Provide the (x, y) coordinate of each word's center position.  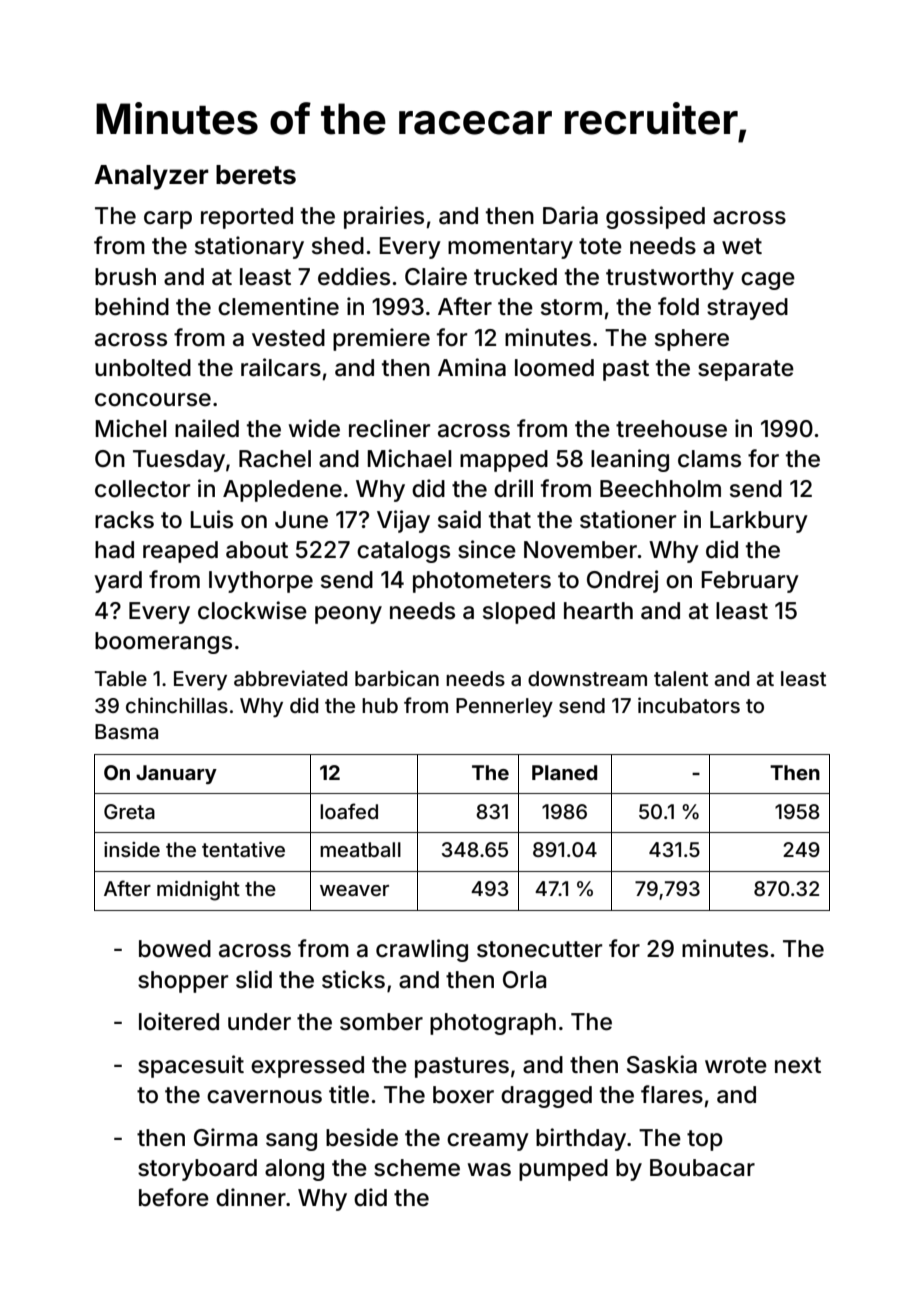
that (510, 520)
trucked (515, 277)
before (174, 1197)
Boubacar (702, 1168)
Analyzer (151, 177)
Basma (126, 731)
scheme (417, 1168)
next (798, 1065)
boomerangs (163, 643)
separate (746, 370)
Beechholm (660, 489)
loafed (349, 811)
